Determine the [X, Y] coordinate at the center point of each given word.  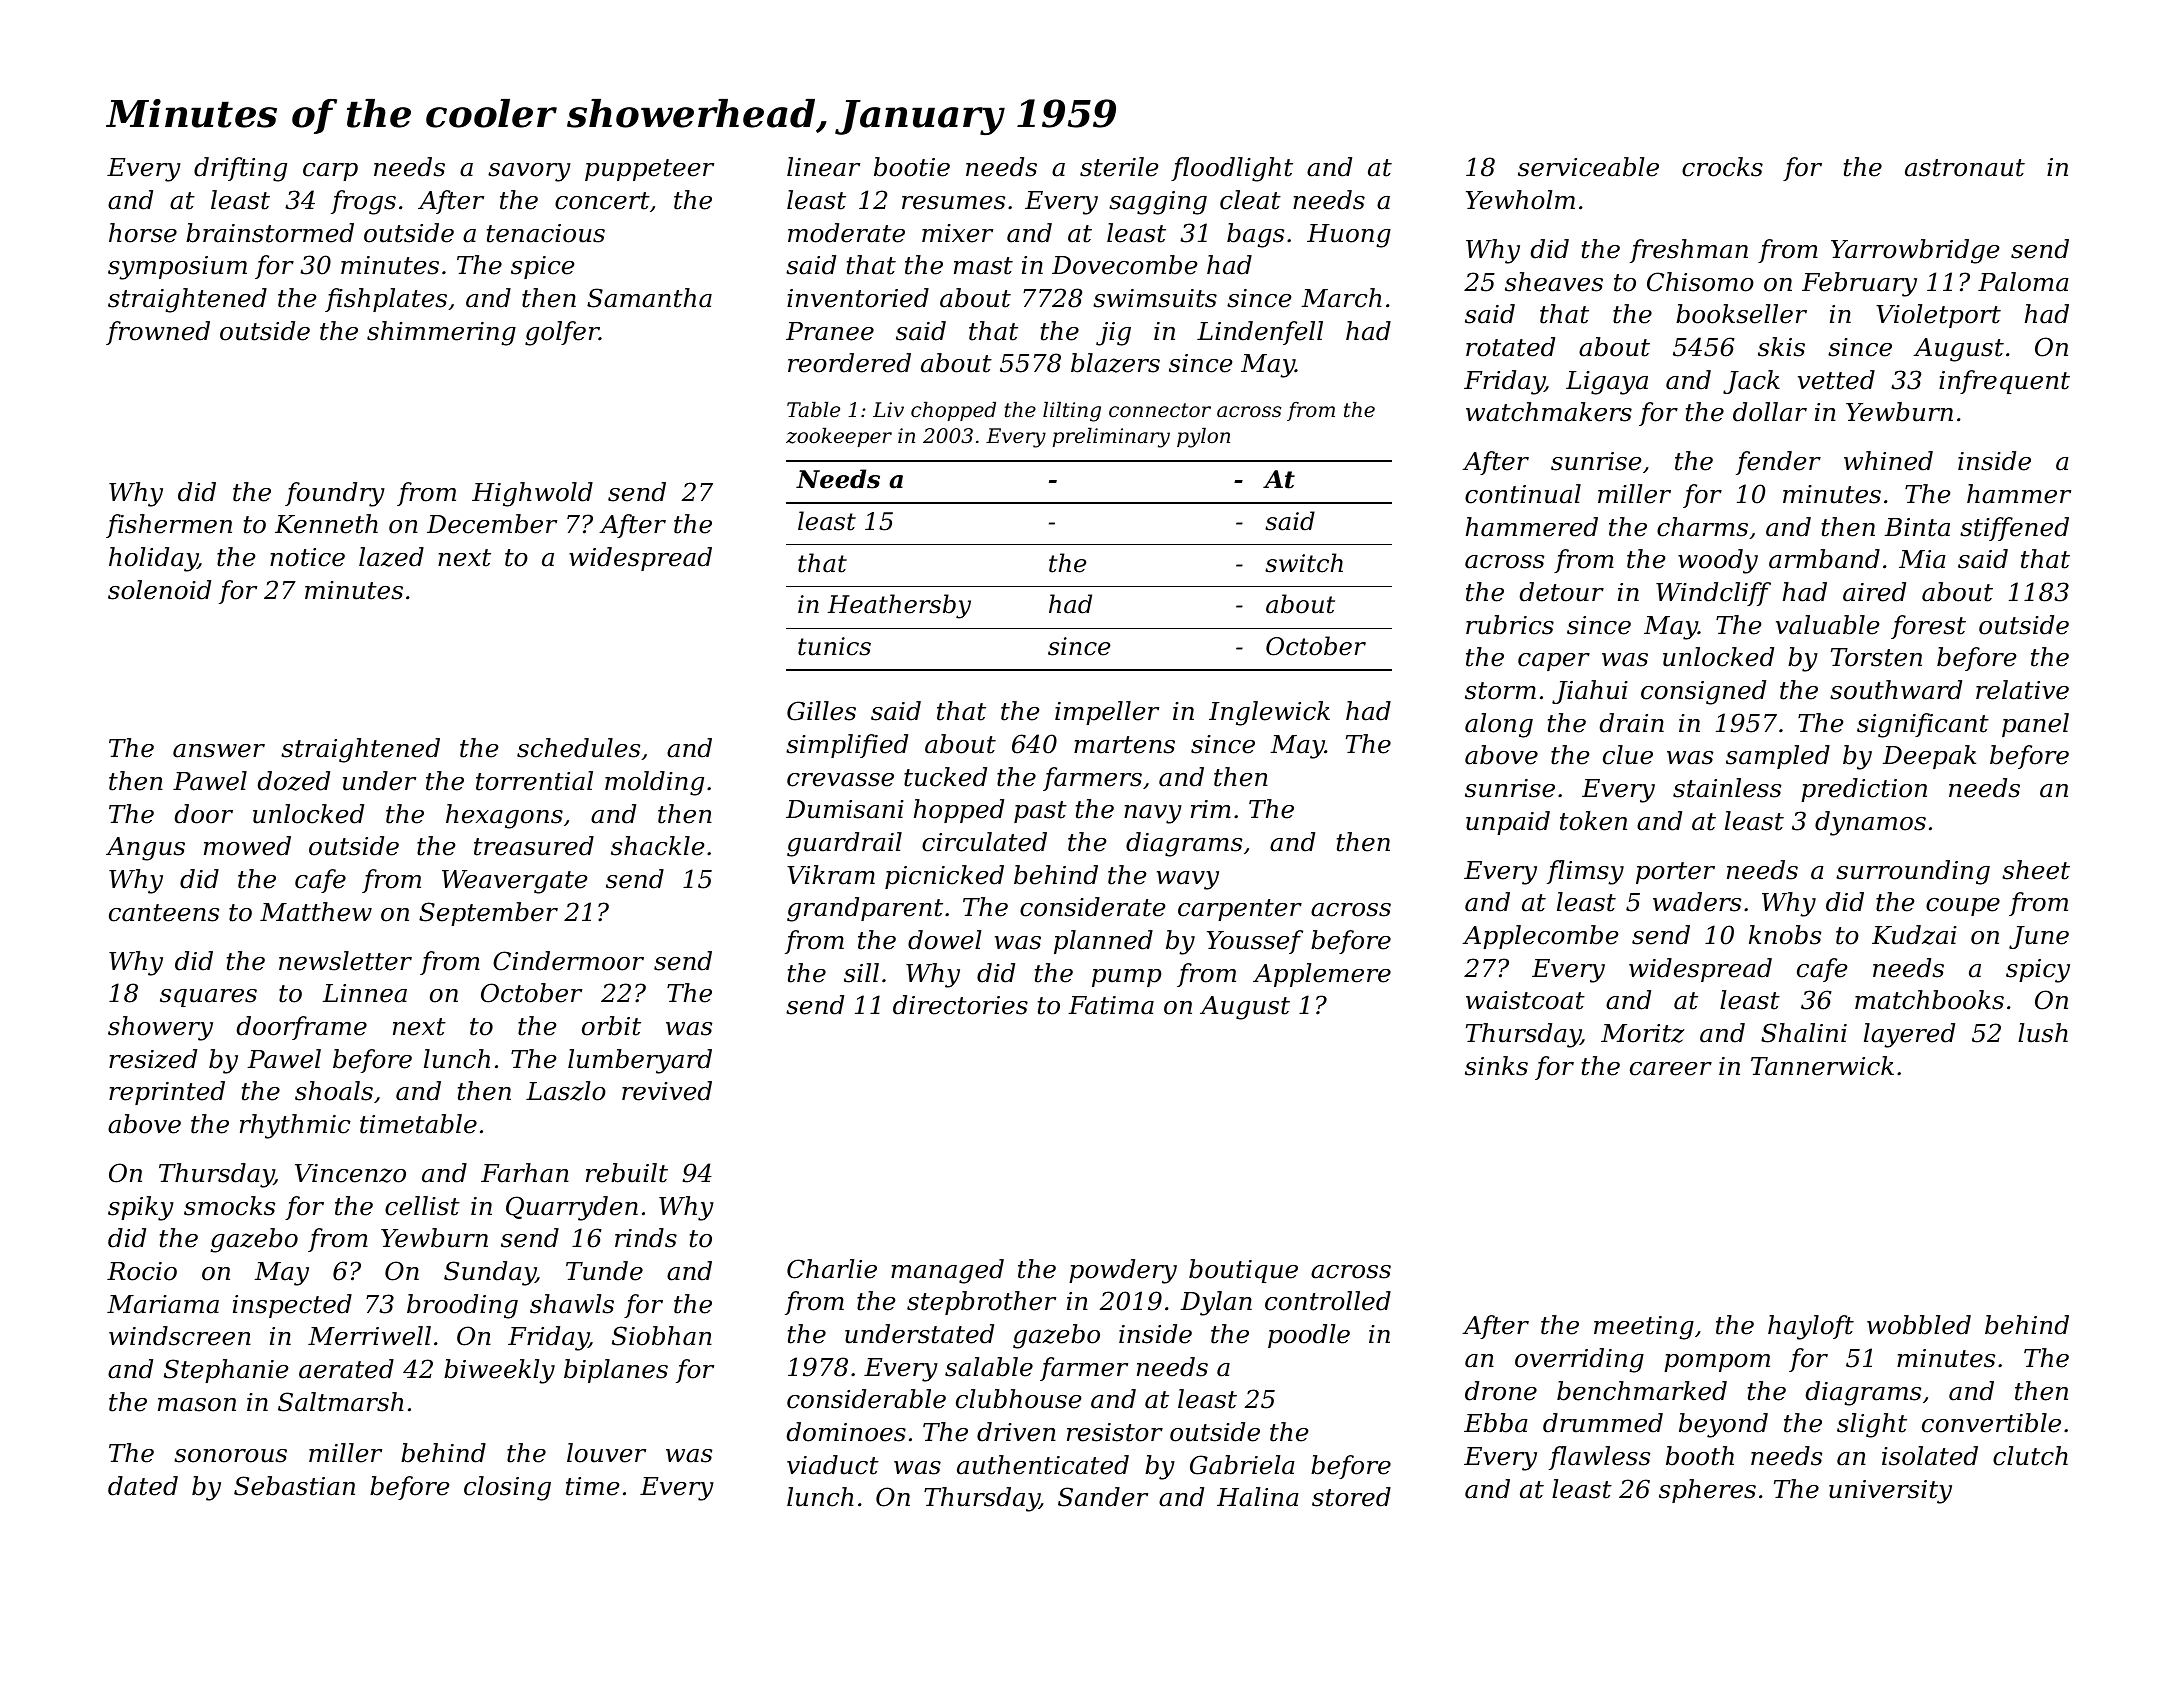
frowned [158, 333]
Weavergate [514, 882]
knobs [1785, 935]
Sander [1103, 1497]
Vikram [831, 875]
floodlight [1232, 169]
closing [507, 1488]
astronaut [1965, 168]
